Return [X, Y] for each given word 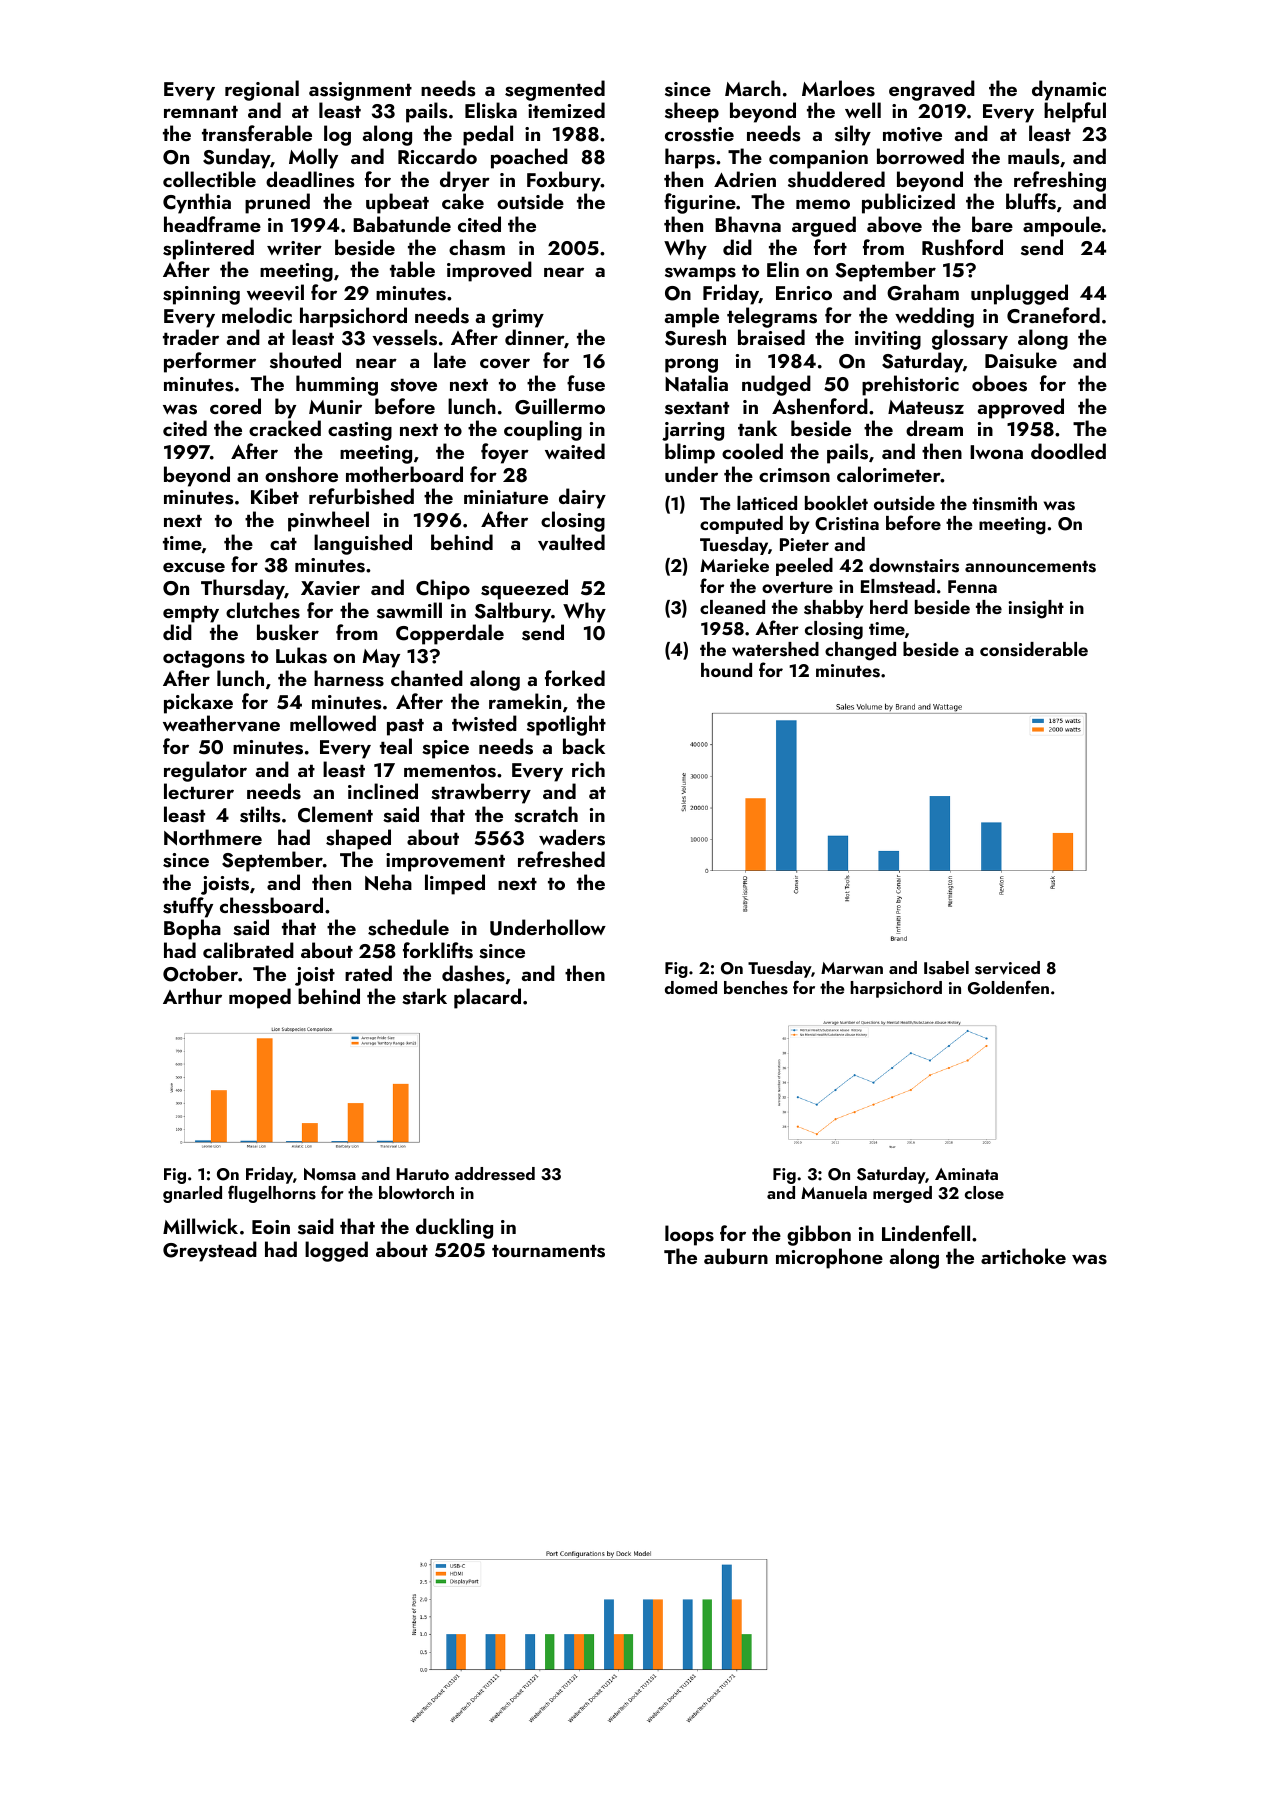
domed [691, 987]
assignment [360, 91]
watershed [775, 649]
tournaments [548, 1251]
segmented [555, 90]
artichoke [1023, 1256]
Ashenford [820, 406]
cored [235, 406]
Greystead [210, 1251]
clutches [263, 610]
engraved [932, 90]
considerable [1034, 649]
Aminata [966, 1174]
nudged [776, 385]
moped [260, 998]
